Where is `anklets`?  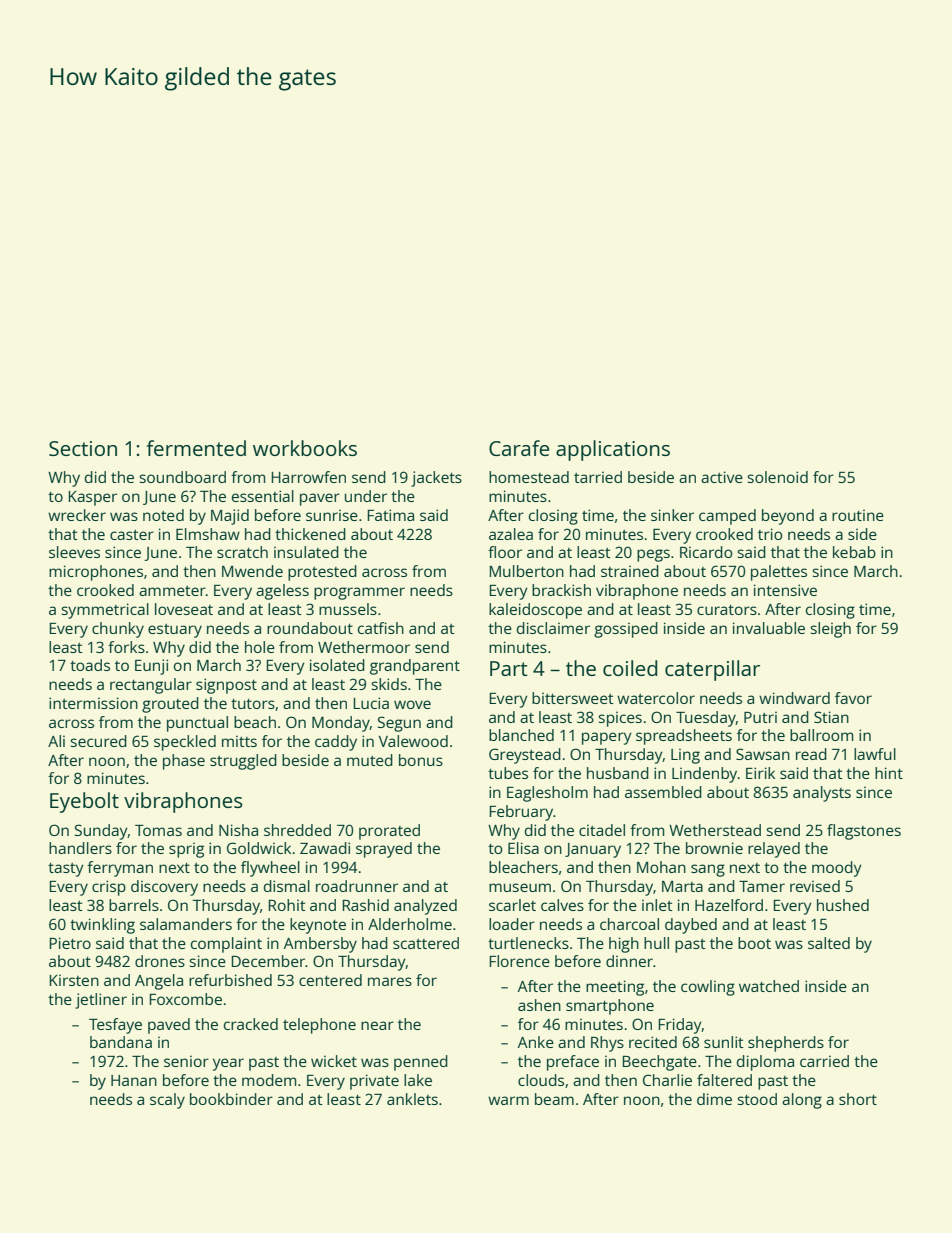
anklets is located at coordinates (412, 1099).
